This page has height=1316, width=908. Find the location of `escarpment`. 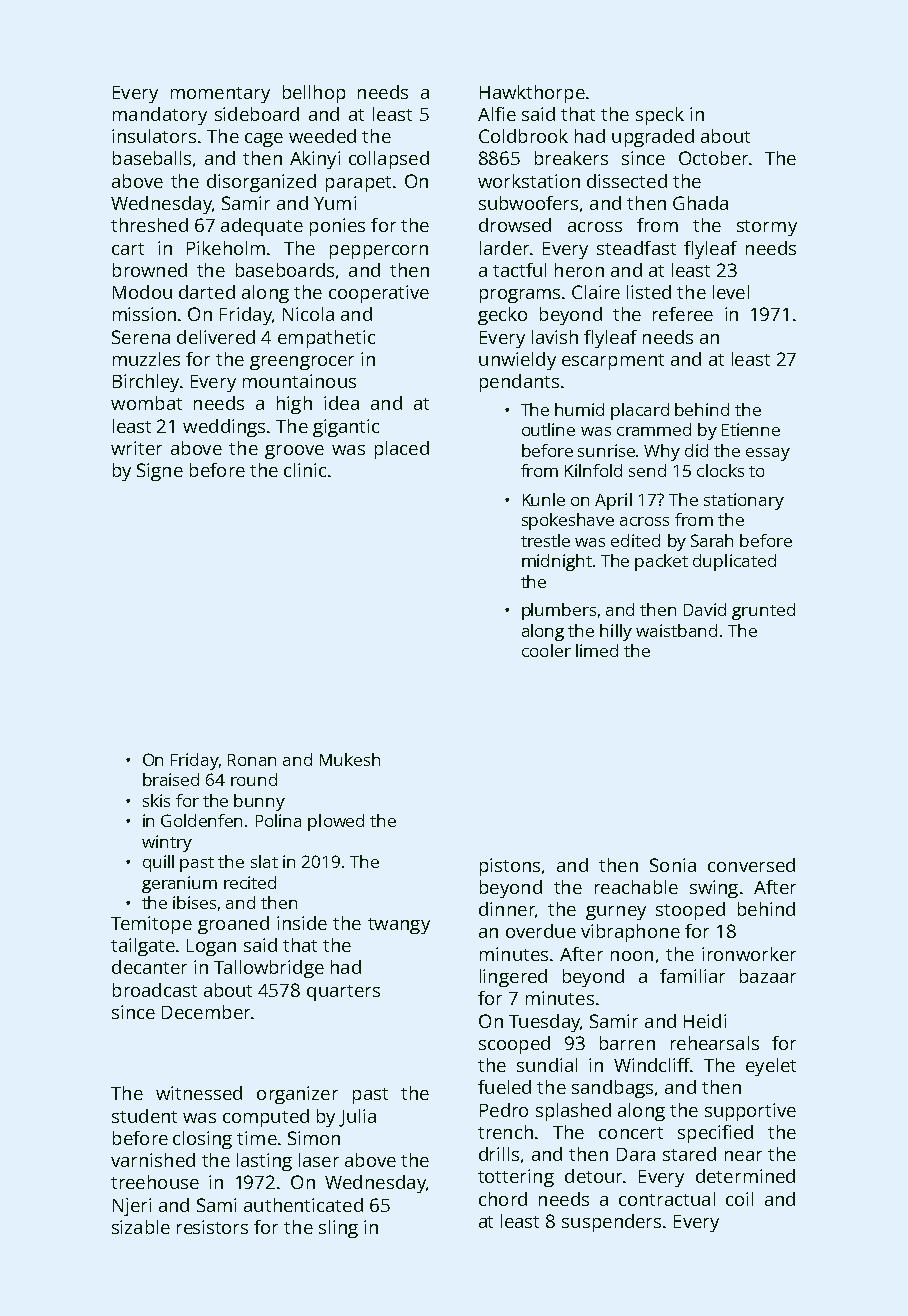

escarpment is located at coordinates (613, 362).
